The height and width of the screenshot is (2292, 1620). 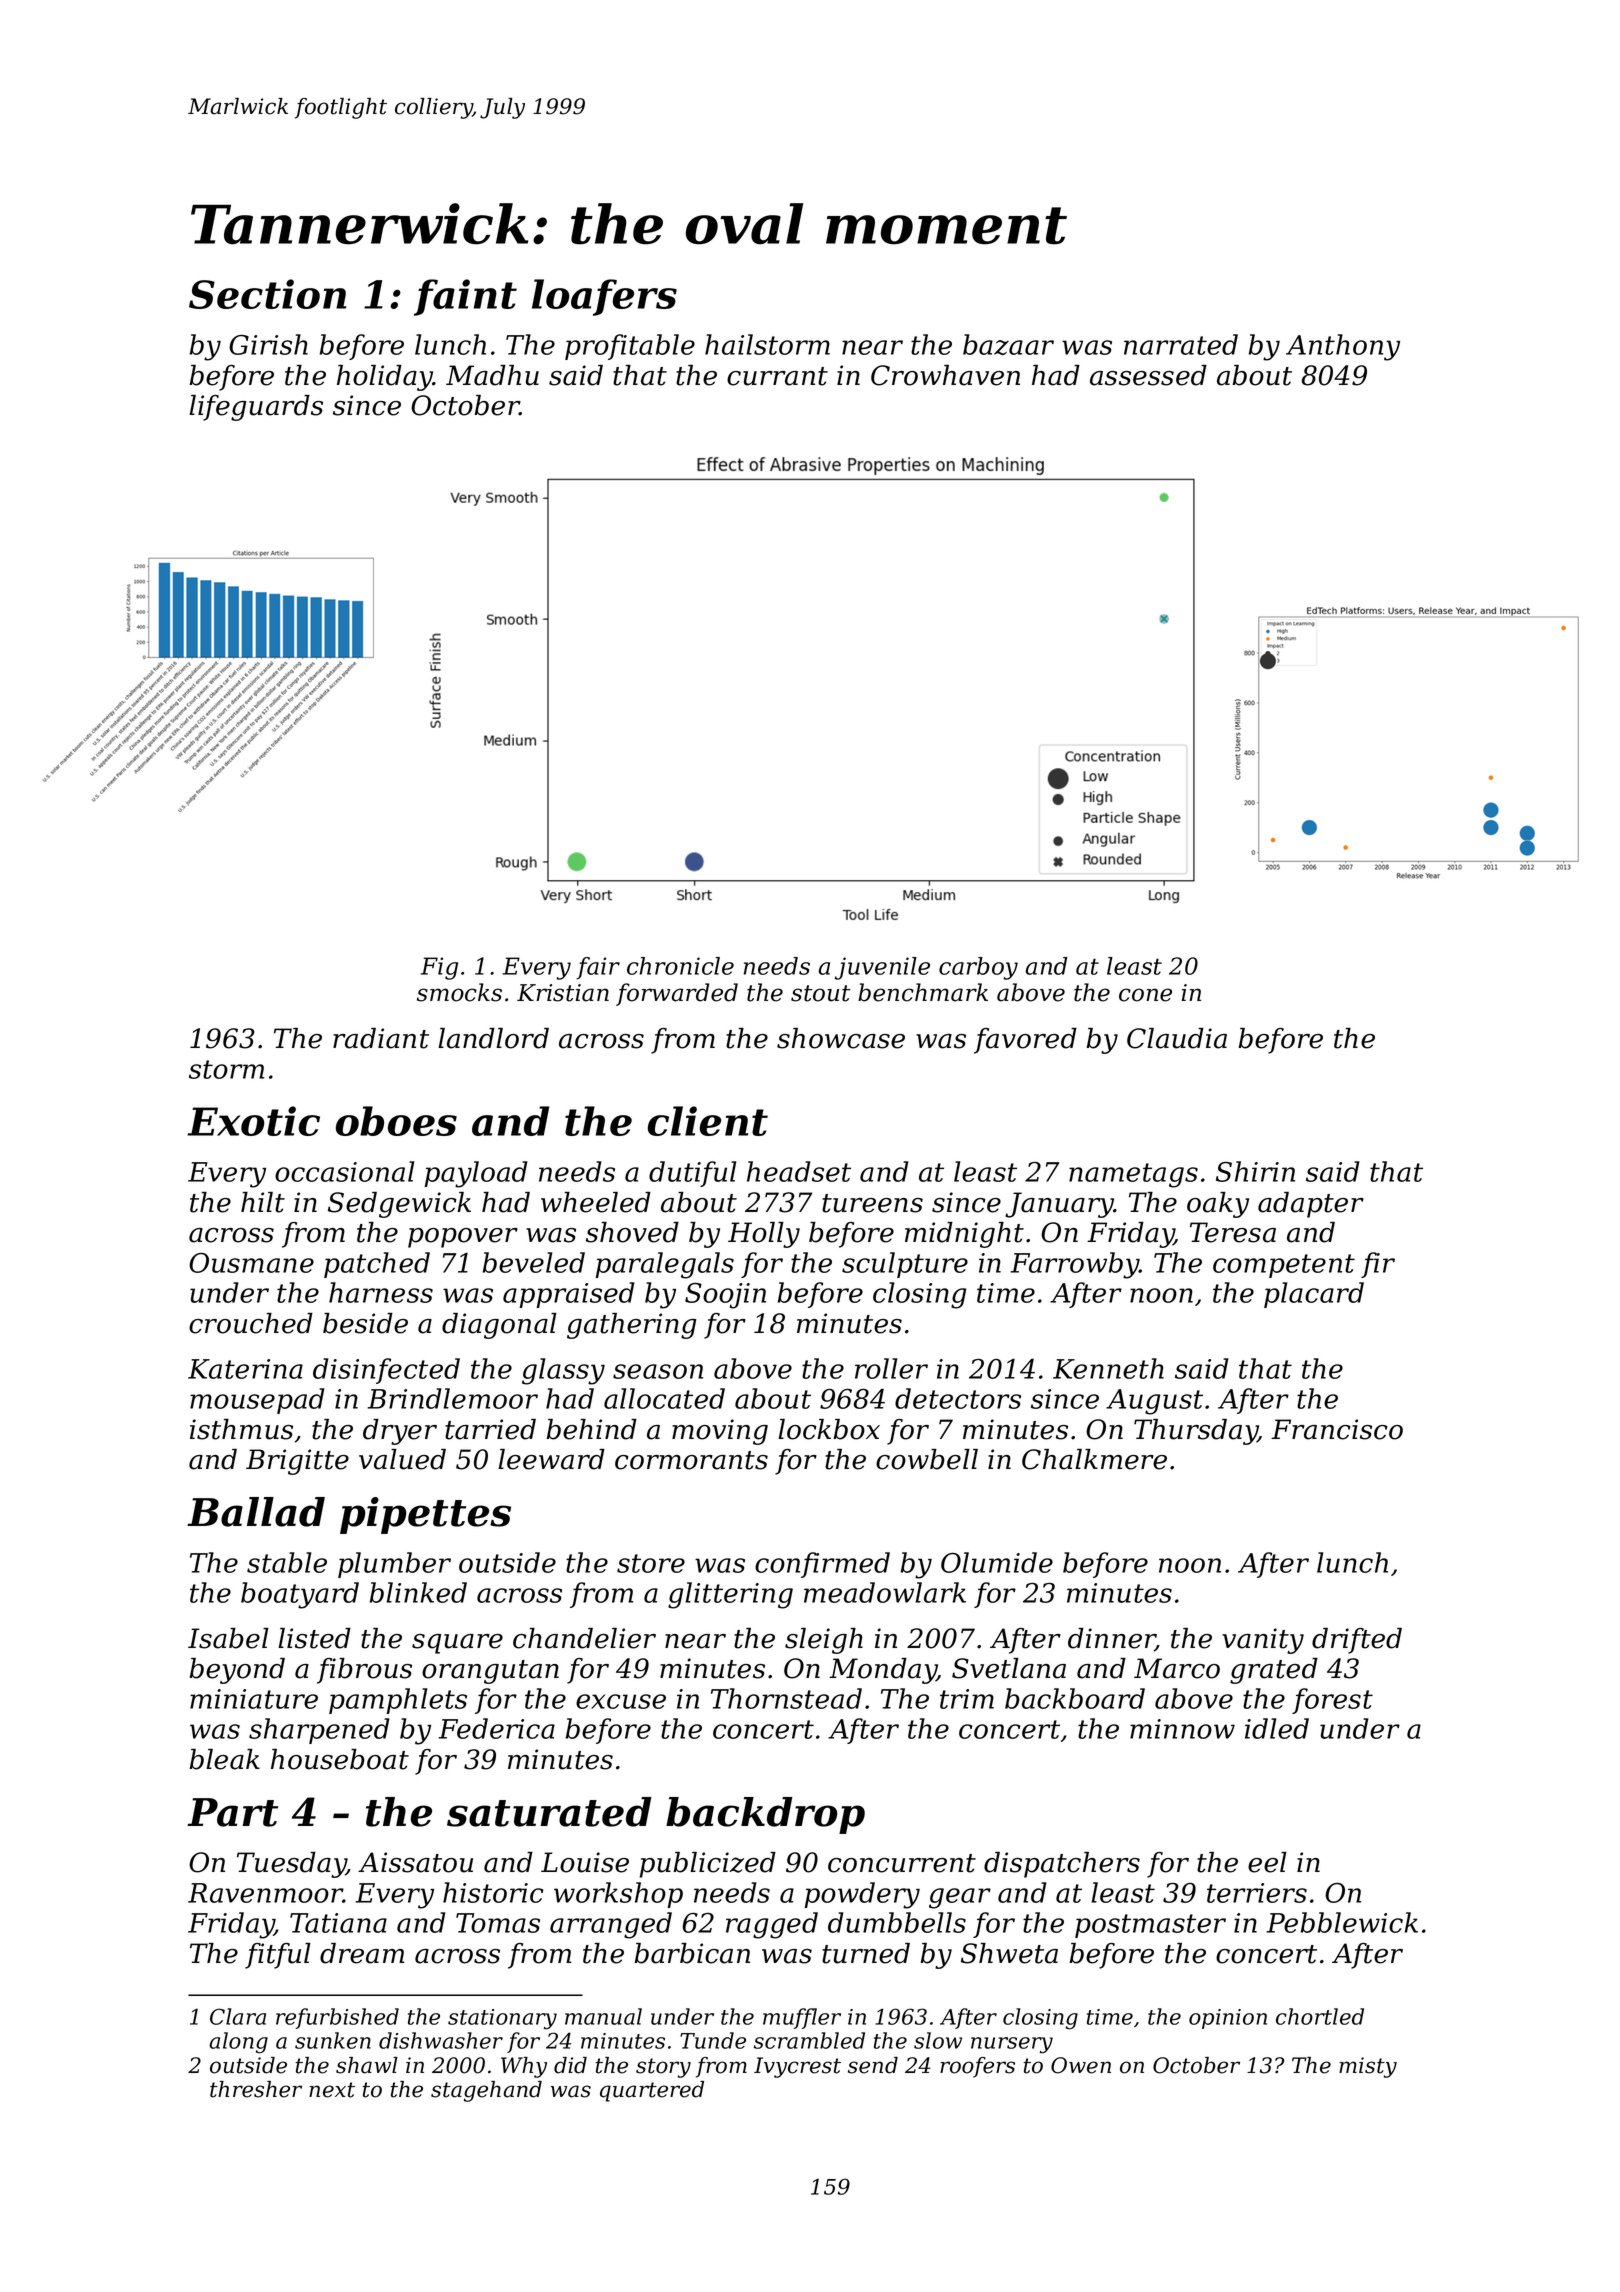 What do you see at coordinates (1150, 1926) in the screenshot?
I see `postmaster` at bounding box center [1150, 1926].
